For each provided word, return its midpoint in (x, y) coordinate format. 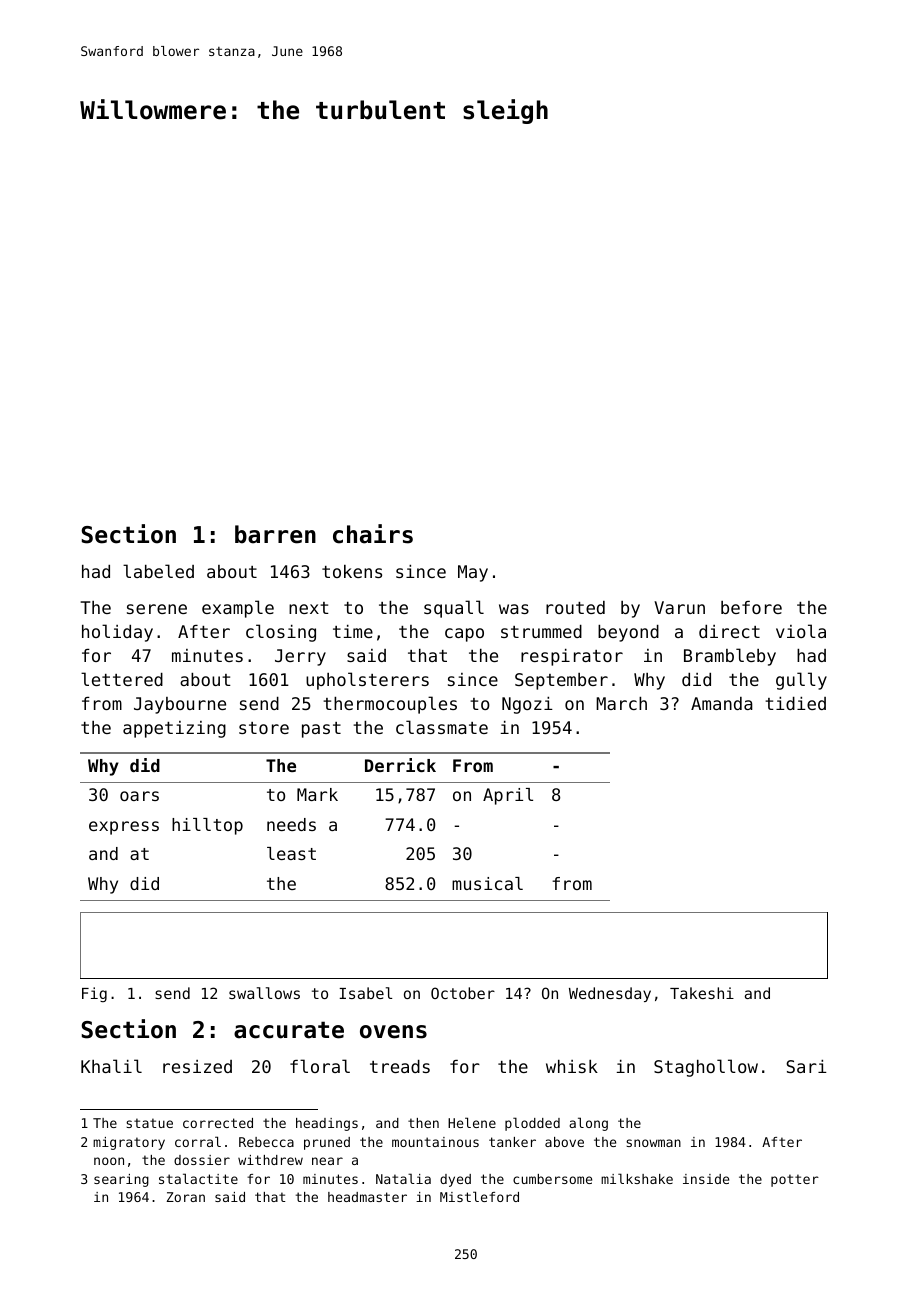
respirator (572, 657)
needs (291, 824)
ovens (393, 1032)
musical (487, 883)
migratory (129, 1143)
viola (801, 631)
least (291, 853)
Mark (317, 794)
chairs (373, 534)
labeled (158, 571)
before (751, 607)
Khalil (111, 1066)
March (621, 703)
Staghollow (706, 1068)
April (508, 796)
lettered (122, 679)
